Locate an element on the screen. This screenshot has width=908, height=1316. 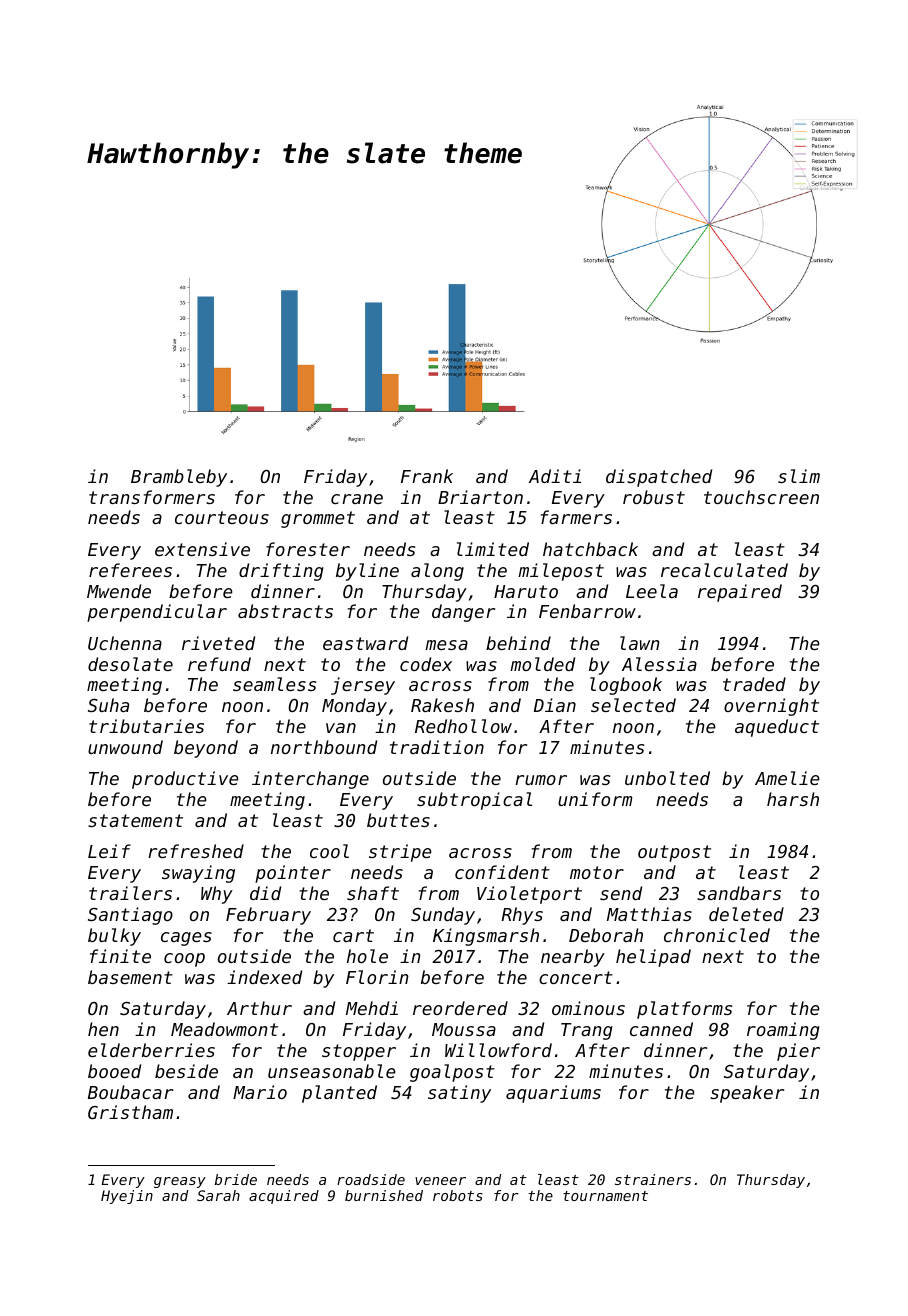
Amelie is located at coordinates (787, 778).
